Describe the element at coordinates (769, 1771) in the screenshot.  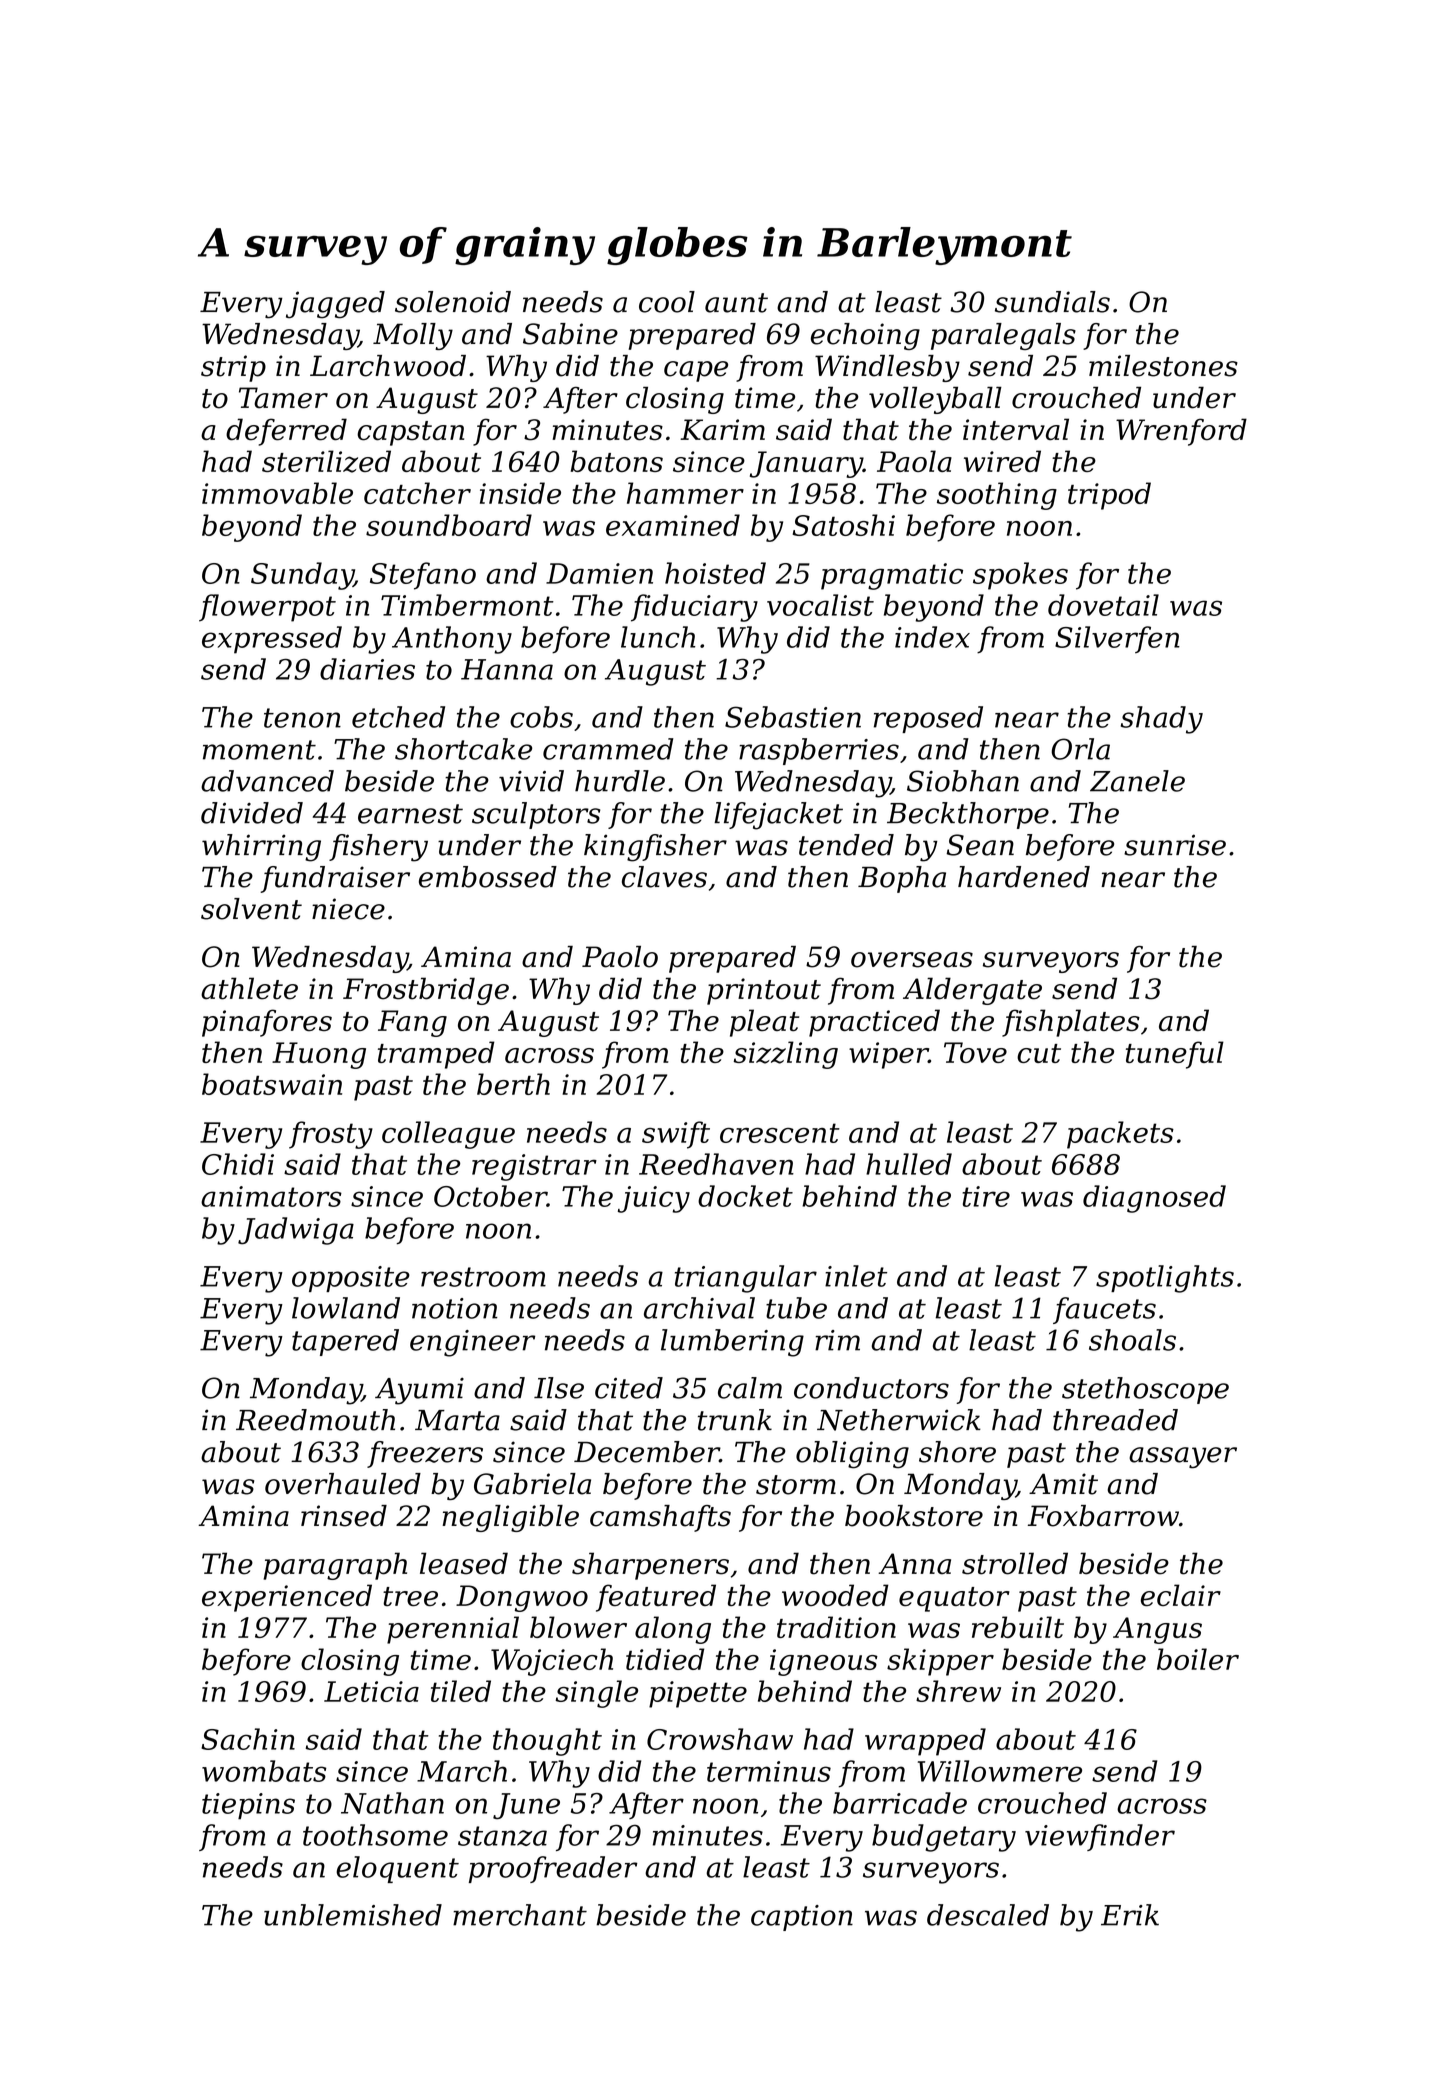
I see `terminus` at that location.
